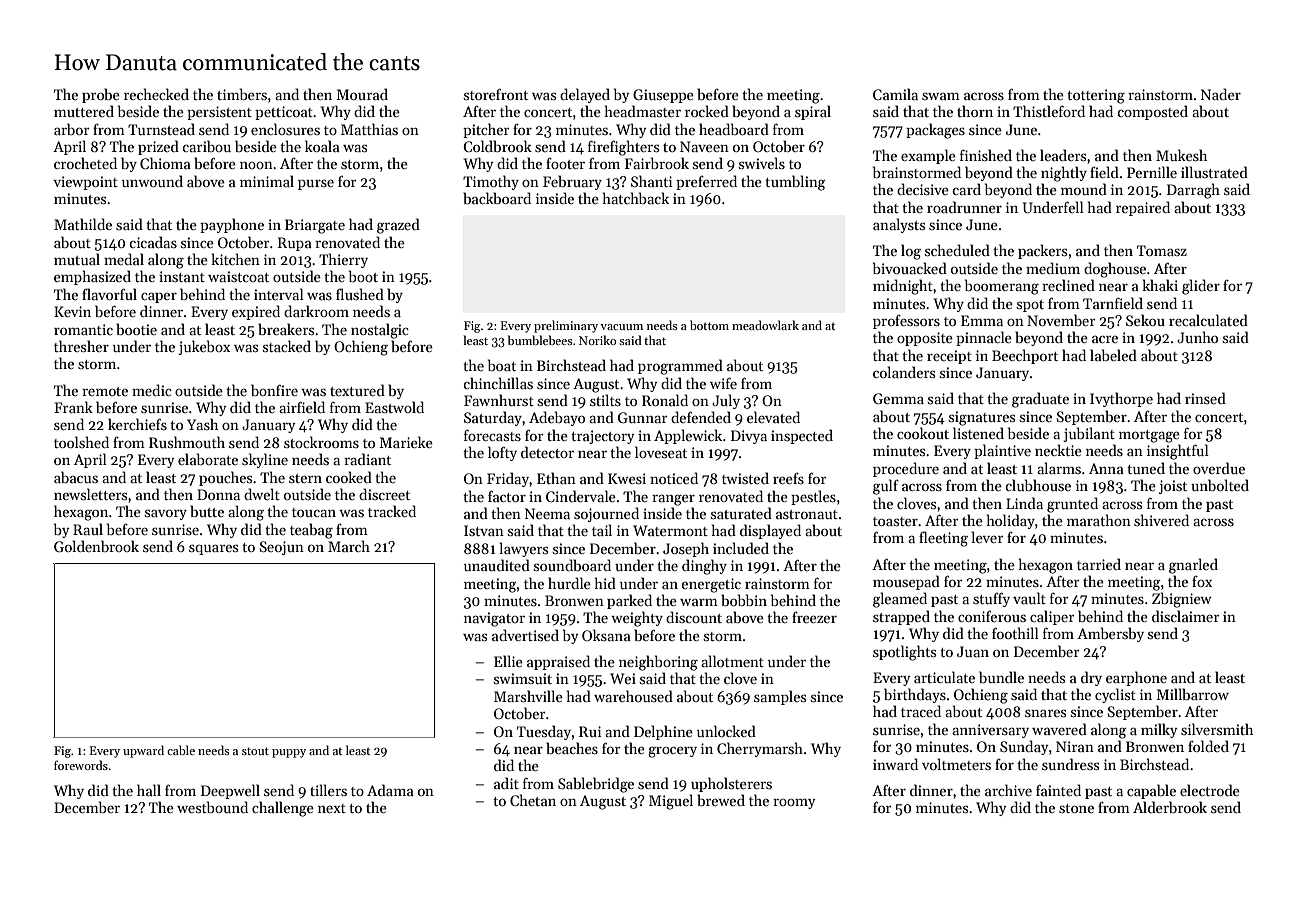  I want to click on forewords, so click(81, 765).
